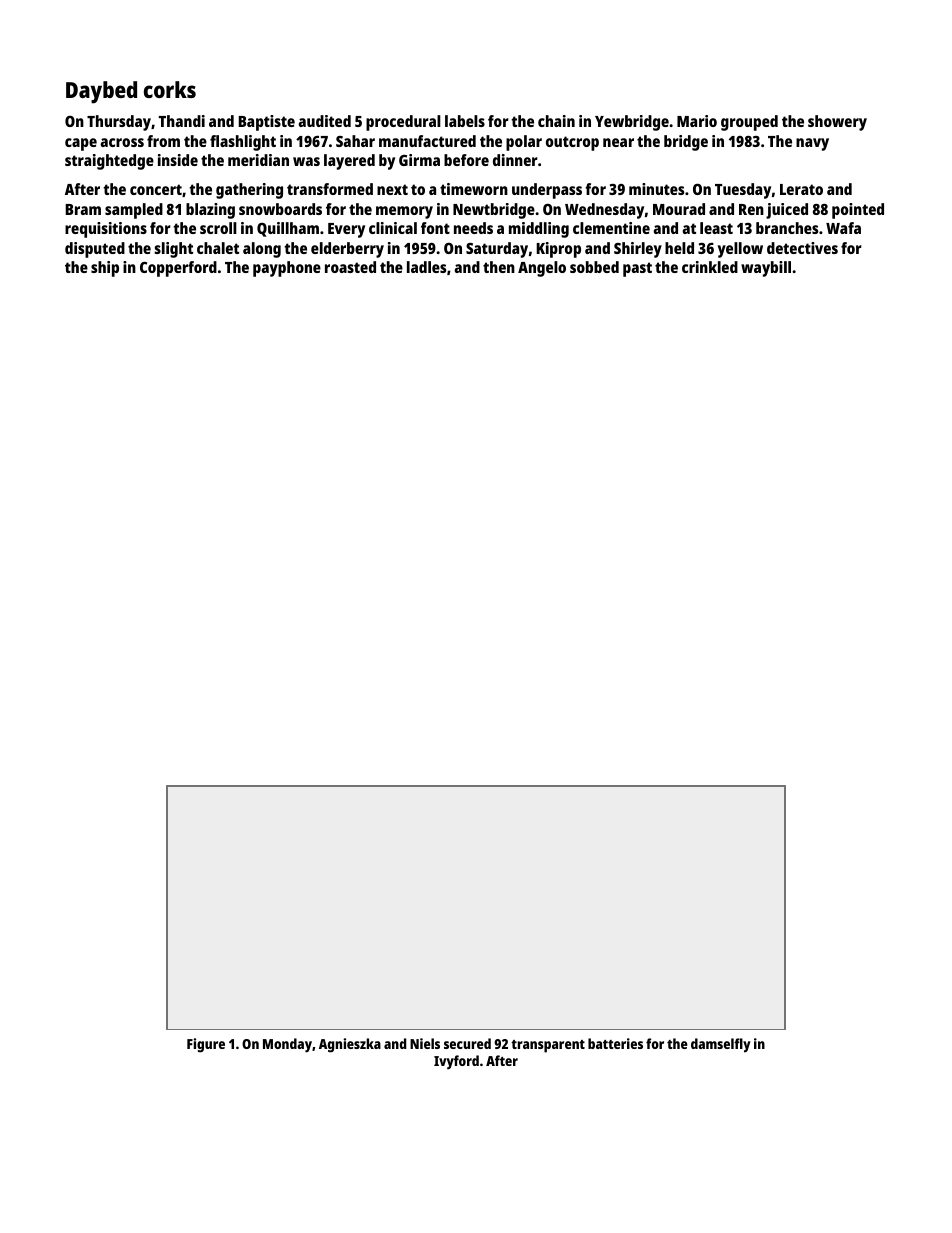 This screenshot has width=952, height=1233. I want to click on then, so click(499, 267).
